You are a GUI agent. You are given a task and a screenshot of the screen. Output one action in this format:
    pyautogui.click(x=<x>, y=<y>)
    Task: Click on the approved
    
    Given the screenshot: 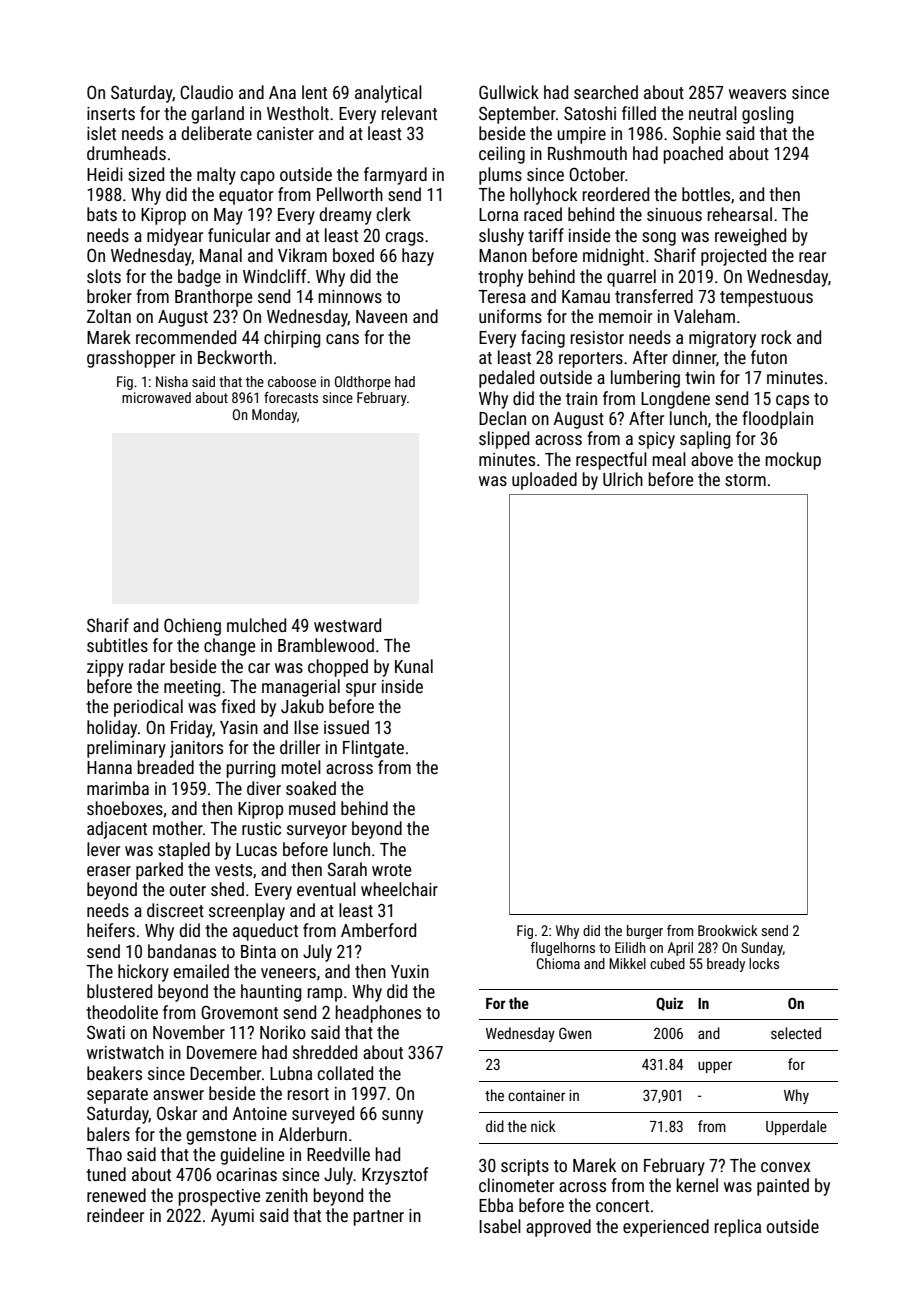 What is the action you would take?
    pyautogui.click(x=558, y=1228)
